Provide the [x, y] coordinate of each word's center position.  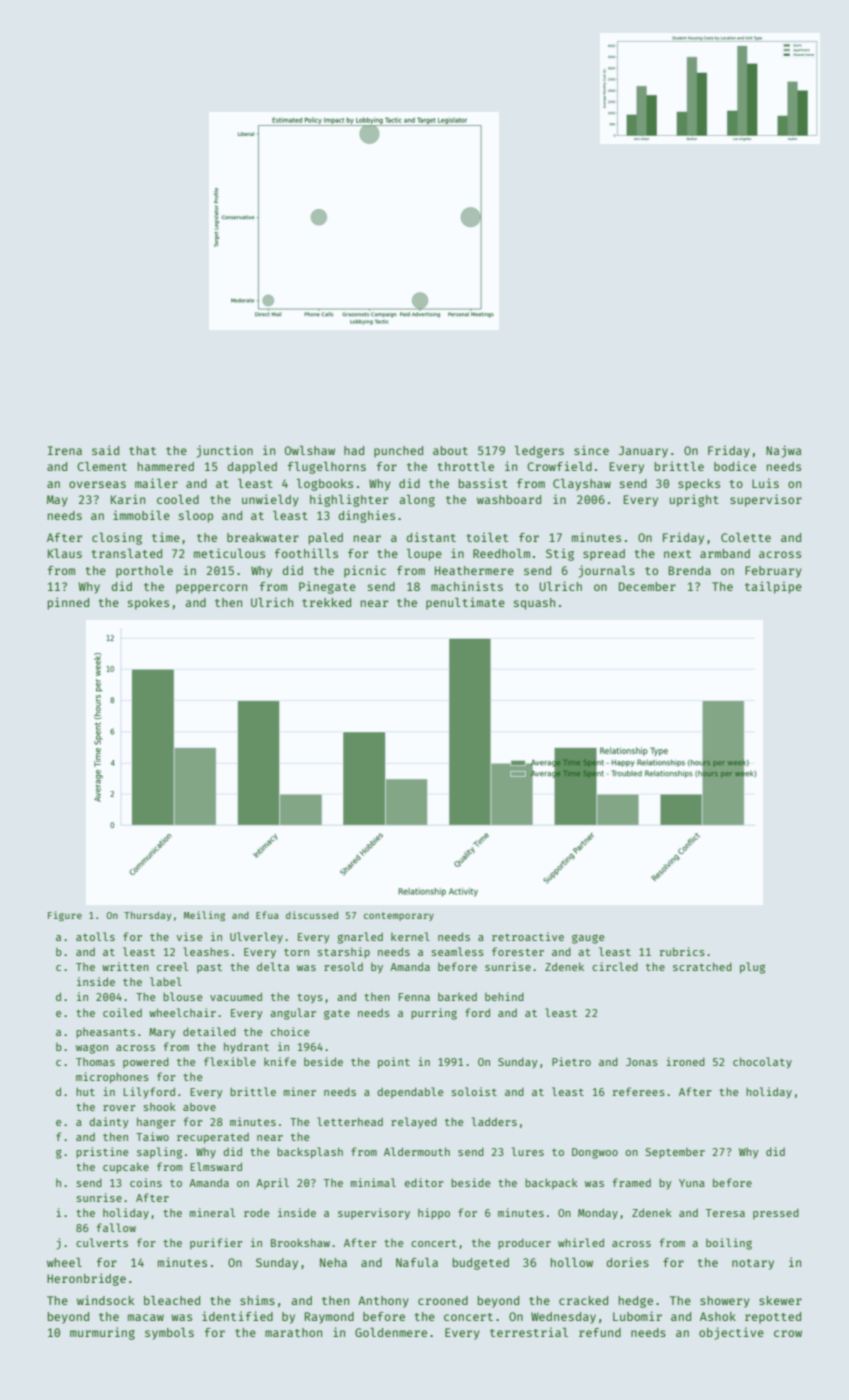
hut [85, 1091]
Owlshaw [310, 450]
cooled [178, 499]
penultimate [465, 603]
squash [534, 604]
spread [604, 555]
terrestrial [529, 1332]
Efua [267, 915]
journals [606, 571]
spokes [148, 604]
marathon [293, 1332]
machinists [467, 586]
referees [639, 1091]
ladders [494, 1121]
